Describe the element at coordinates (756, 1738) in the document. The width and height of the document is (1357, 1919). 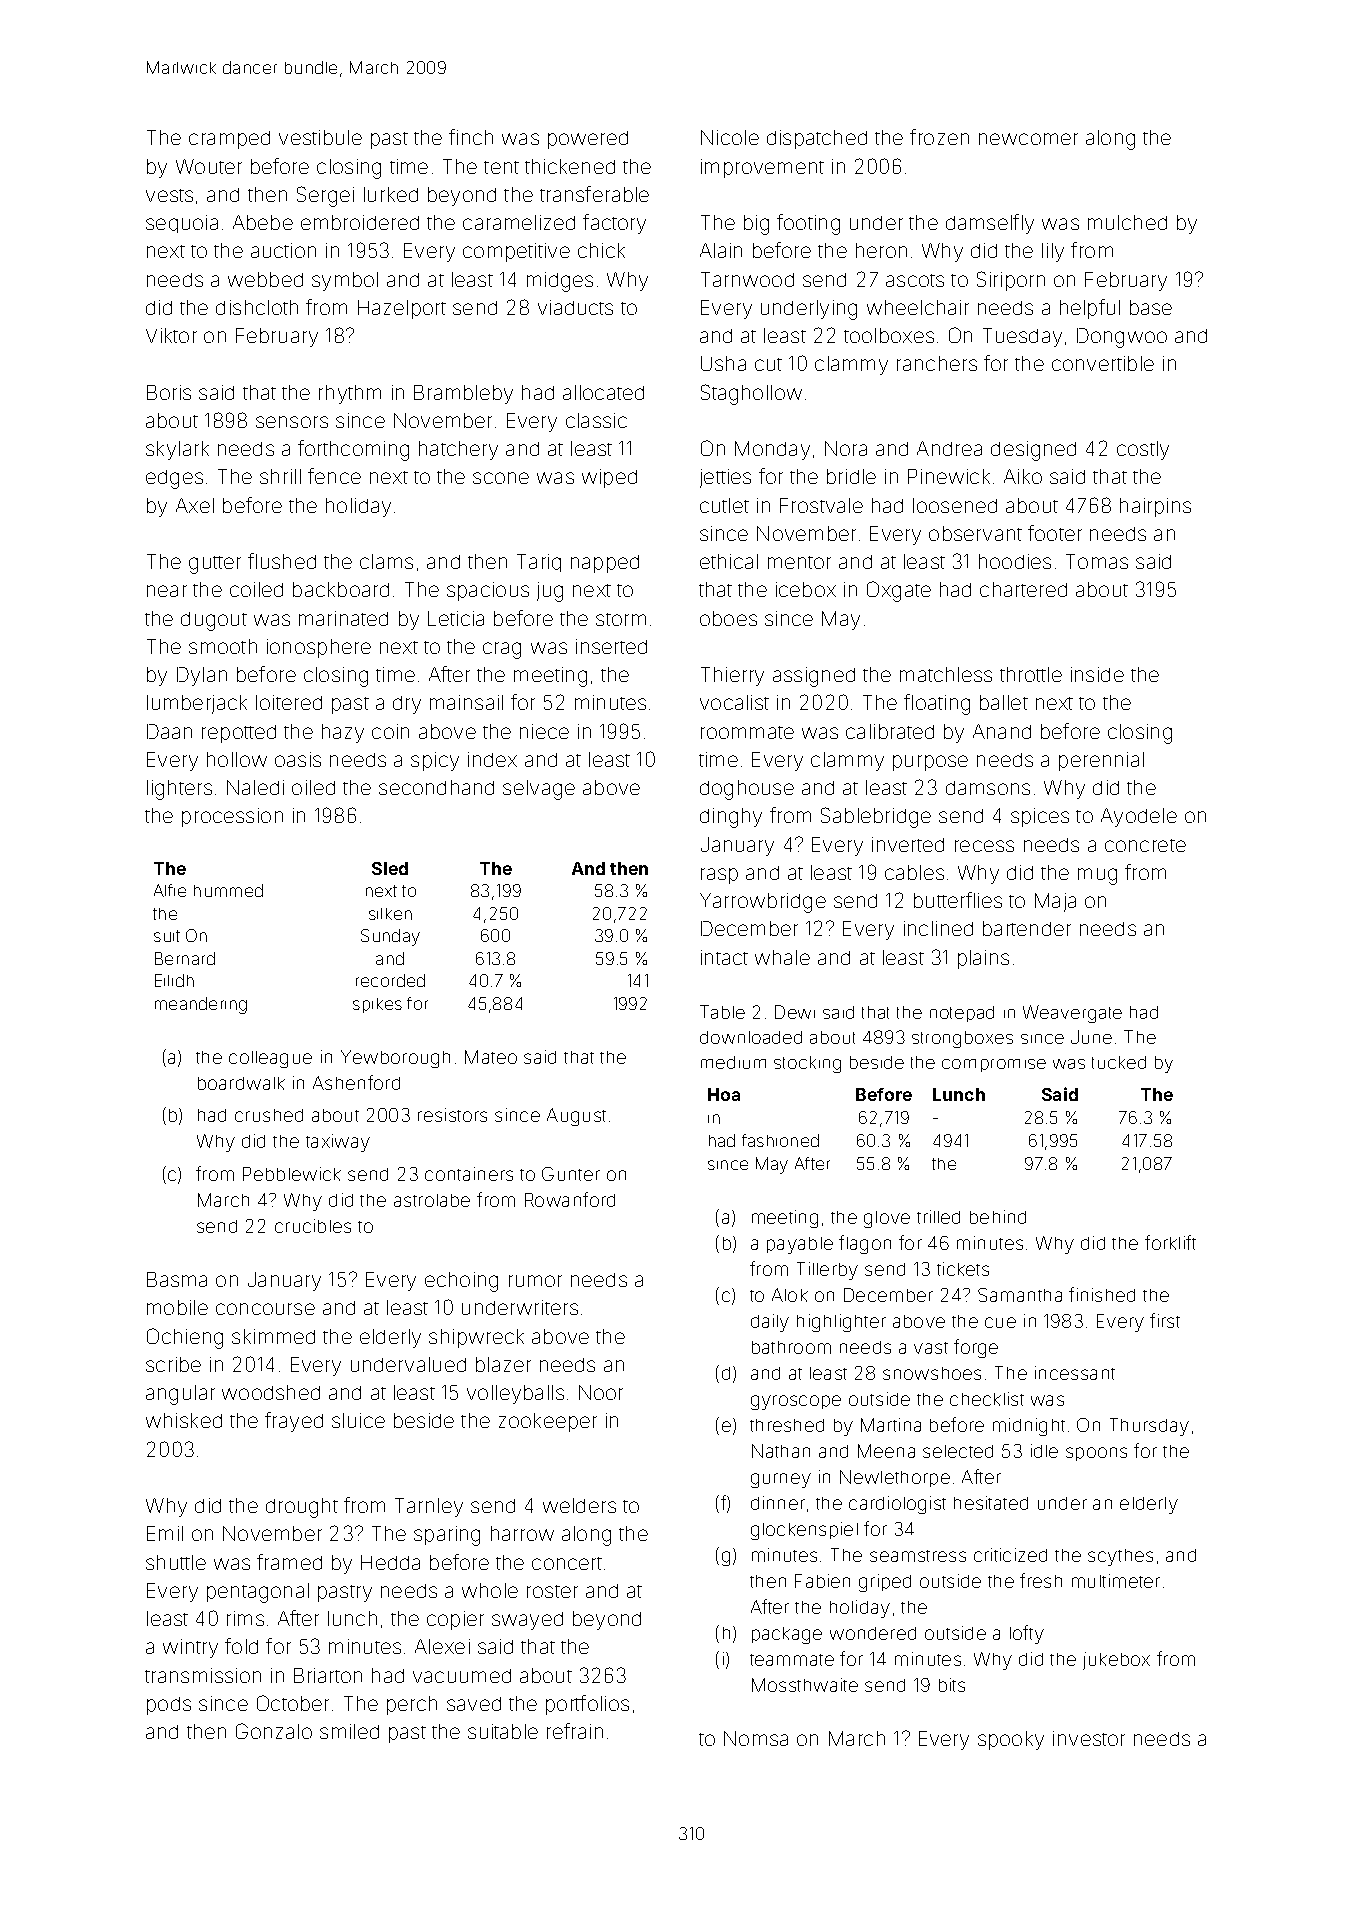
I see `Nomsa` at that location.
